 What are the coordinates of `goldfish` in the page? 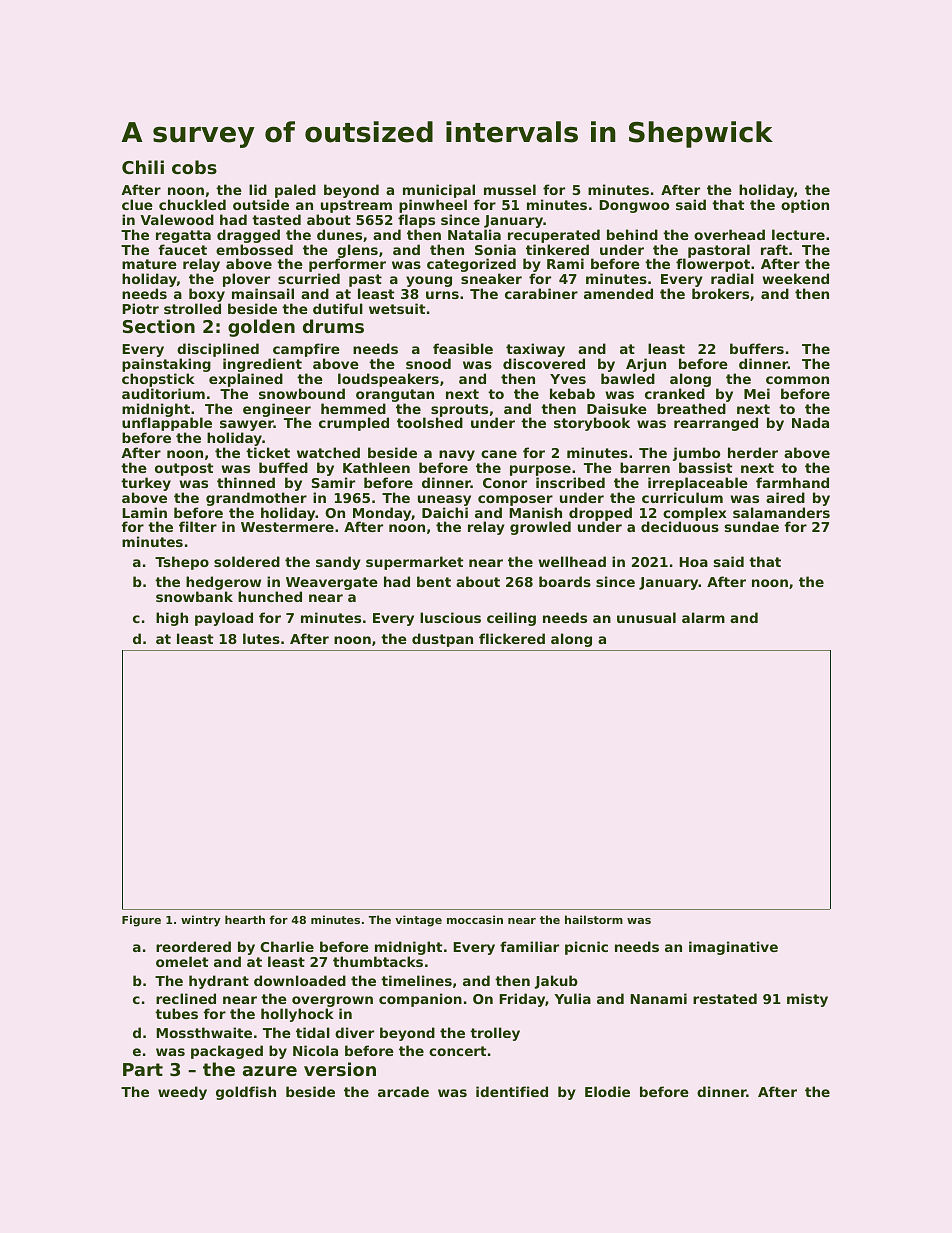 It's located at (246, 1093).
